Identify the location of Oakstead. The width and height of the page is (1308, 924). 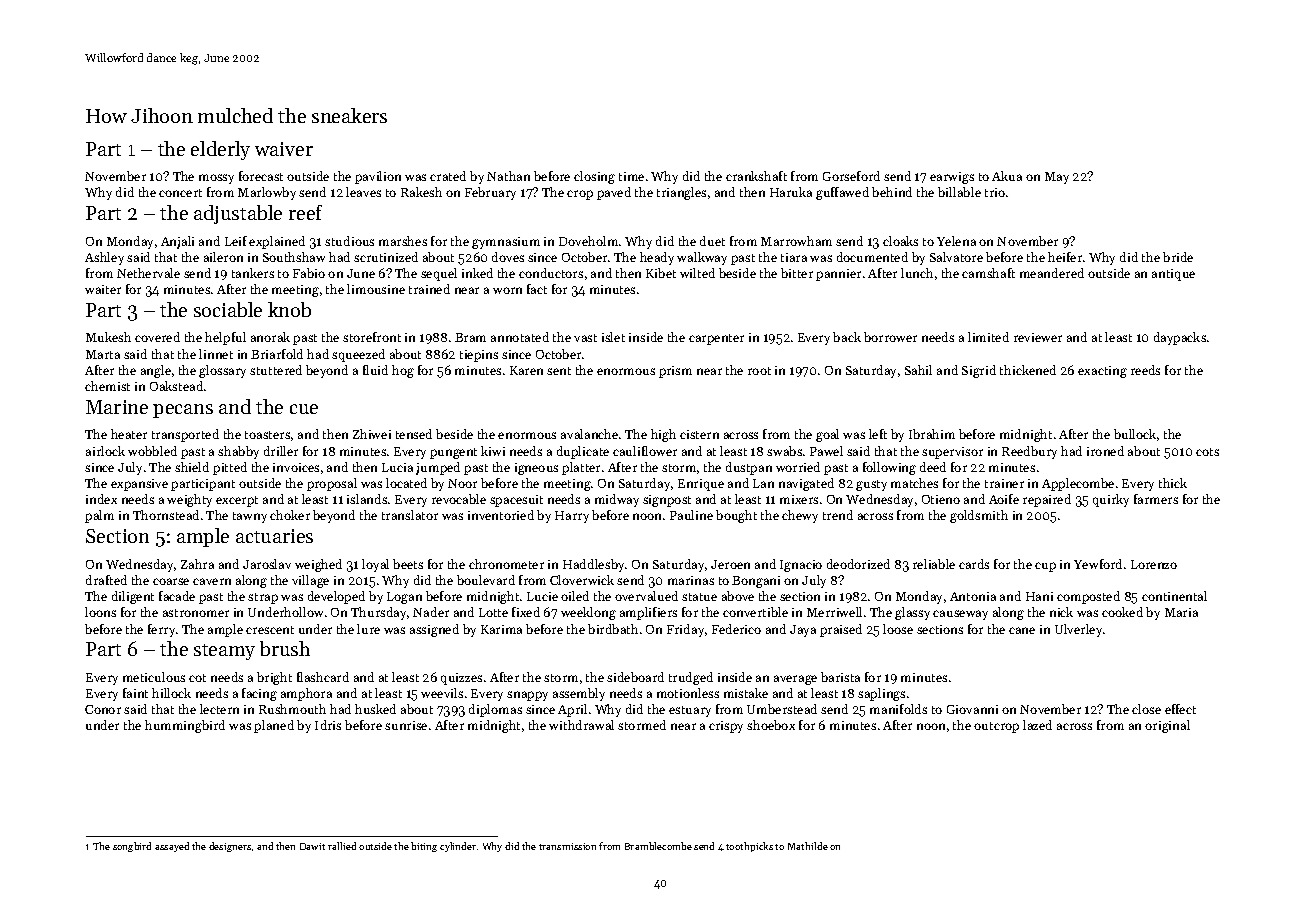
(176, 386).
